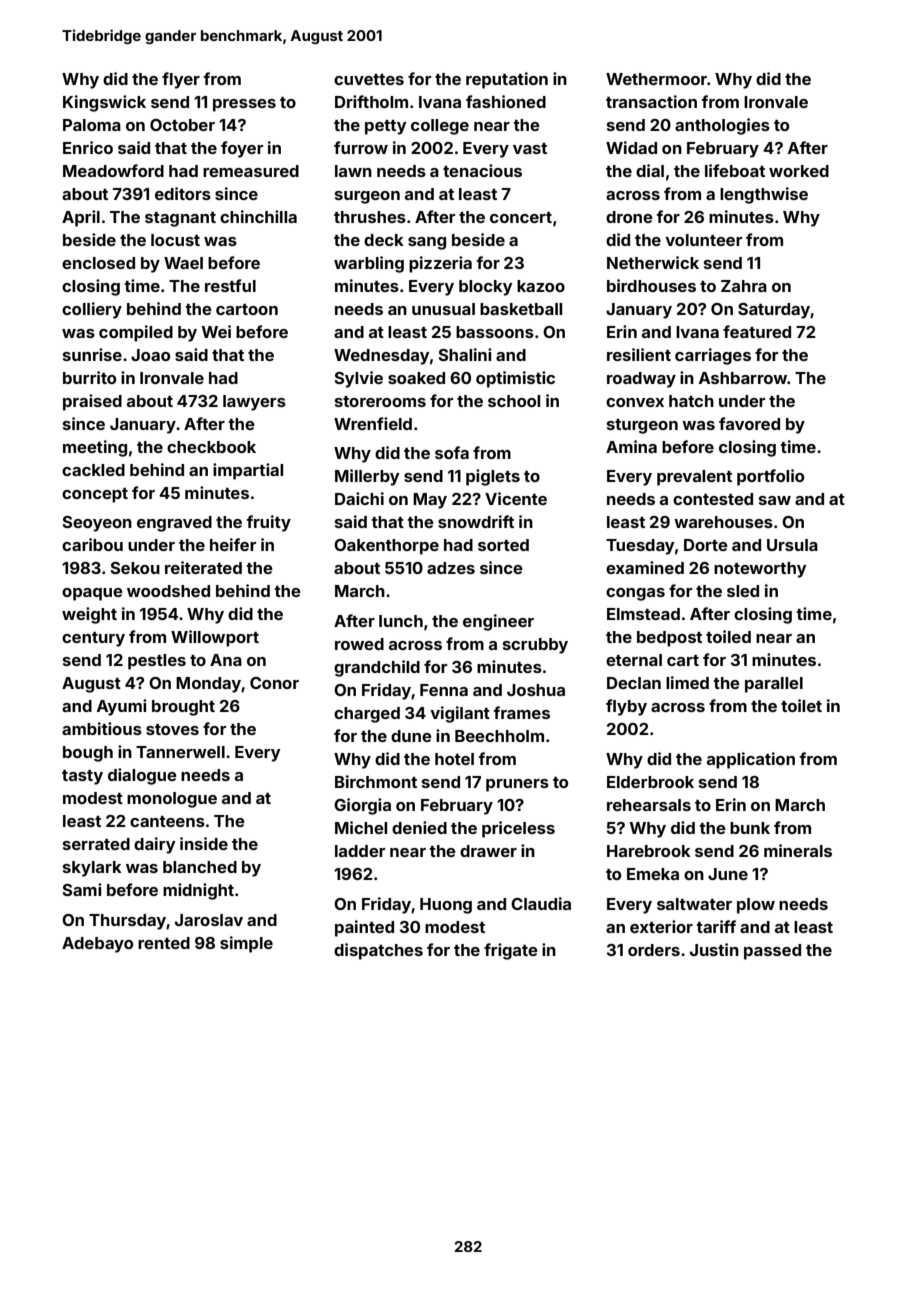 The image size is (908, 1316). What do you see at coordinates (744, 286) in the image?
I see `Zahra` at bounding box center [744, 286].
